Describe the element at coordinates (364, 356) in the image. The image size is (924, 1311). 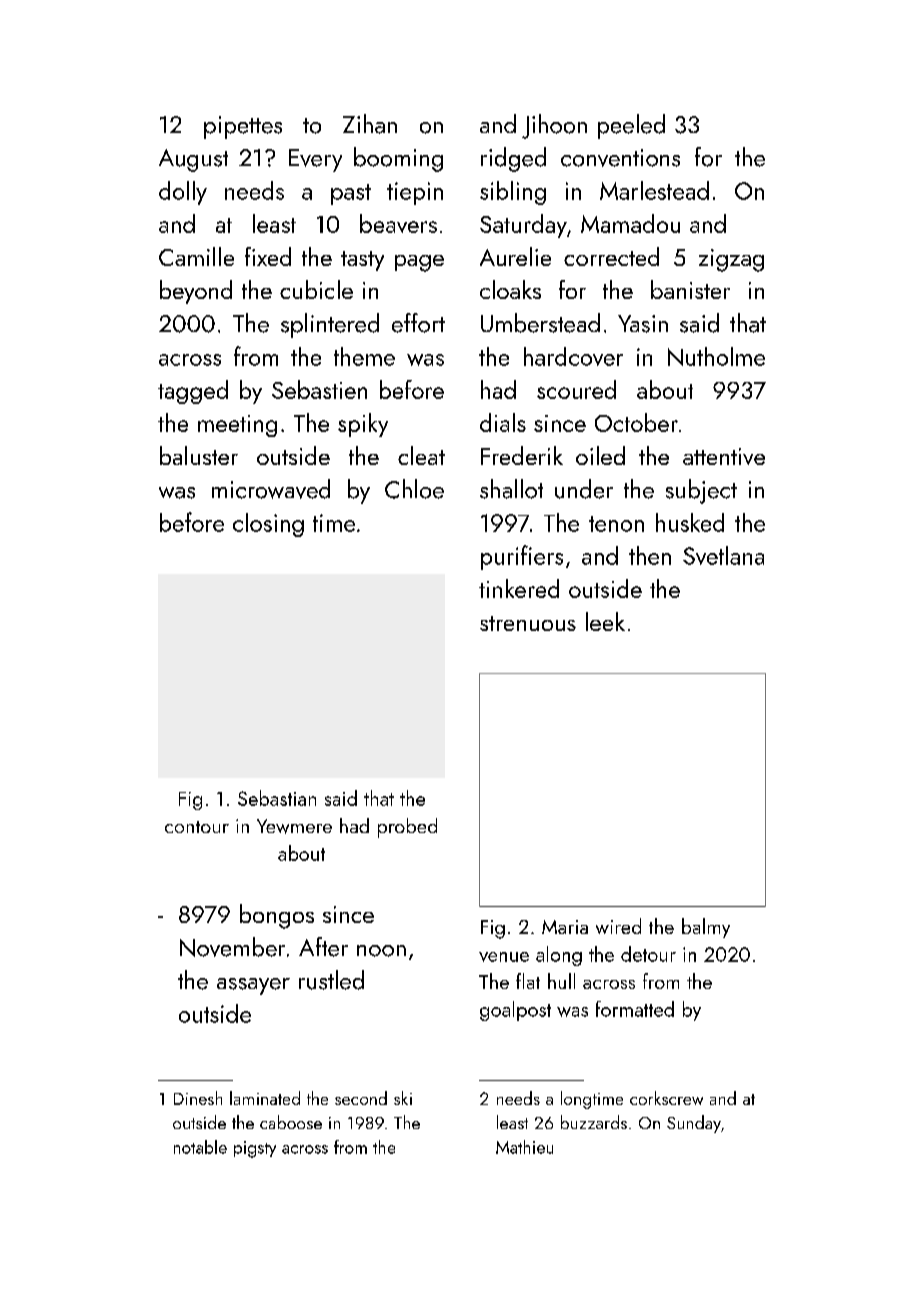
I see `theme` at that location.
